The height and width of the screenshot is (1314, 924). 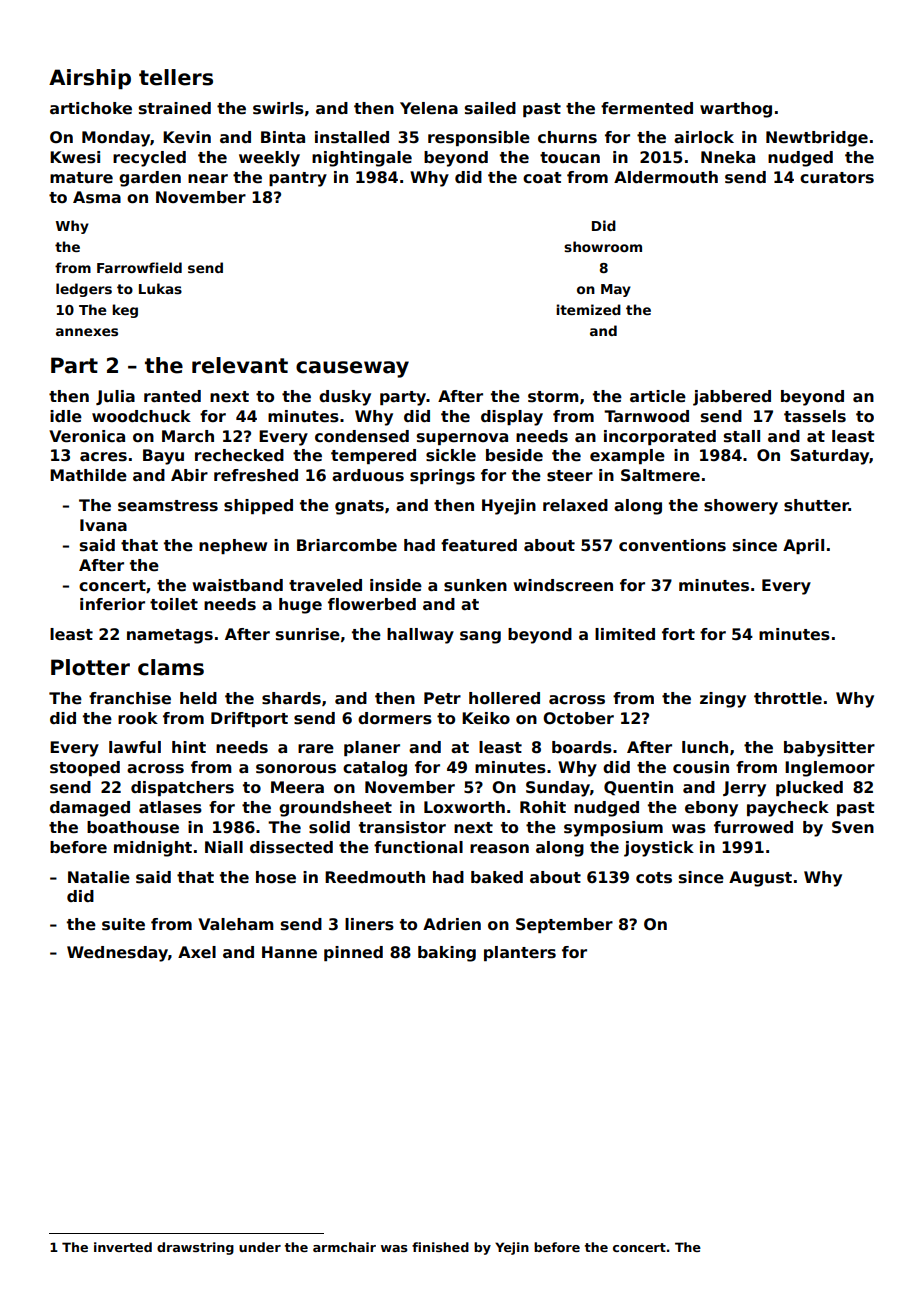 What do you see at coordinates (440, 1247) in the screenshot?
I see `finished` at bounding box center [440, 1247].
